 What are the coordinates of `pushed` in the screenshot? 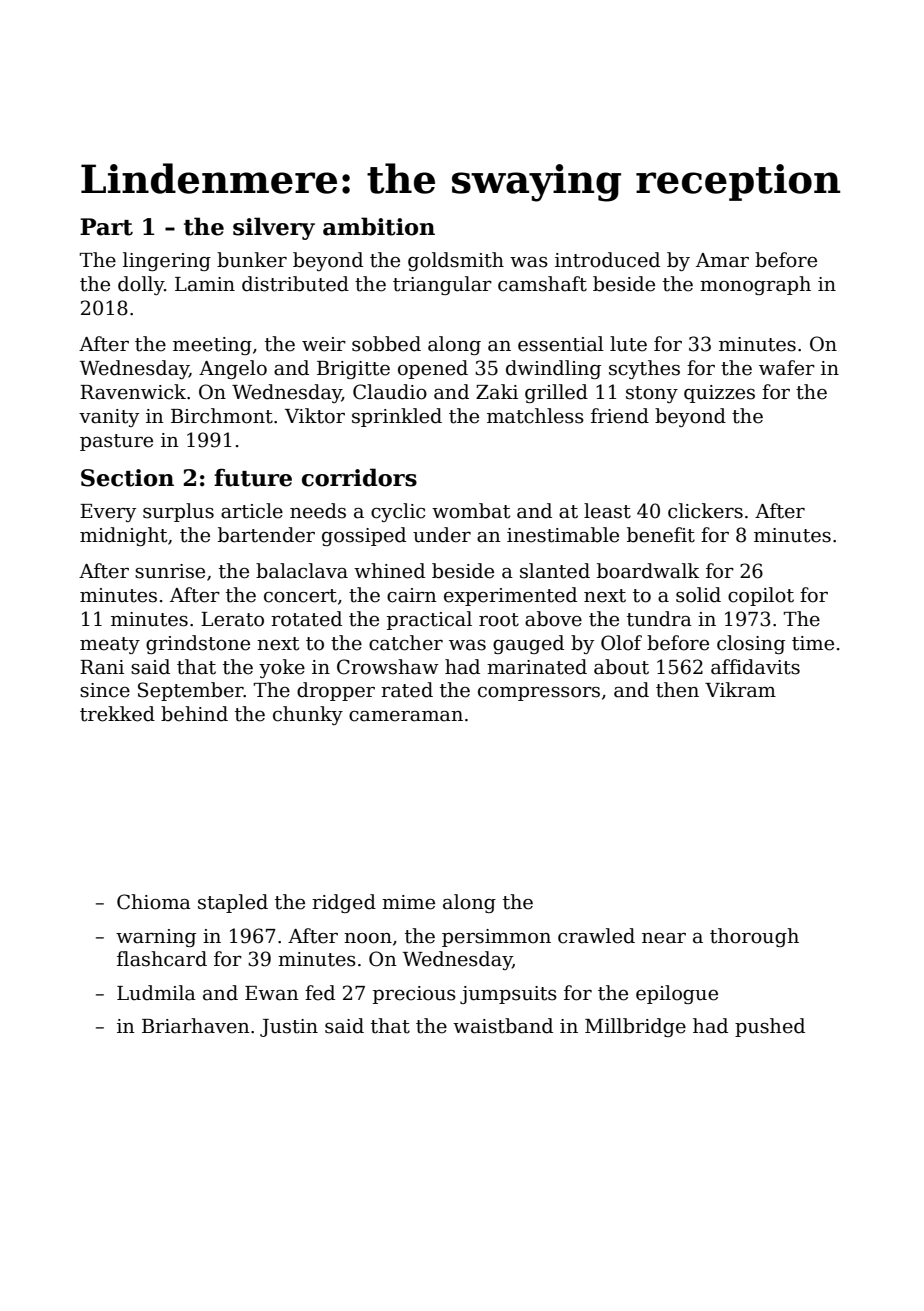 It's located at (770, 1027).
